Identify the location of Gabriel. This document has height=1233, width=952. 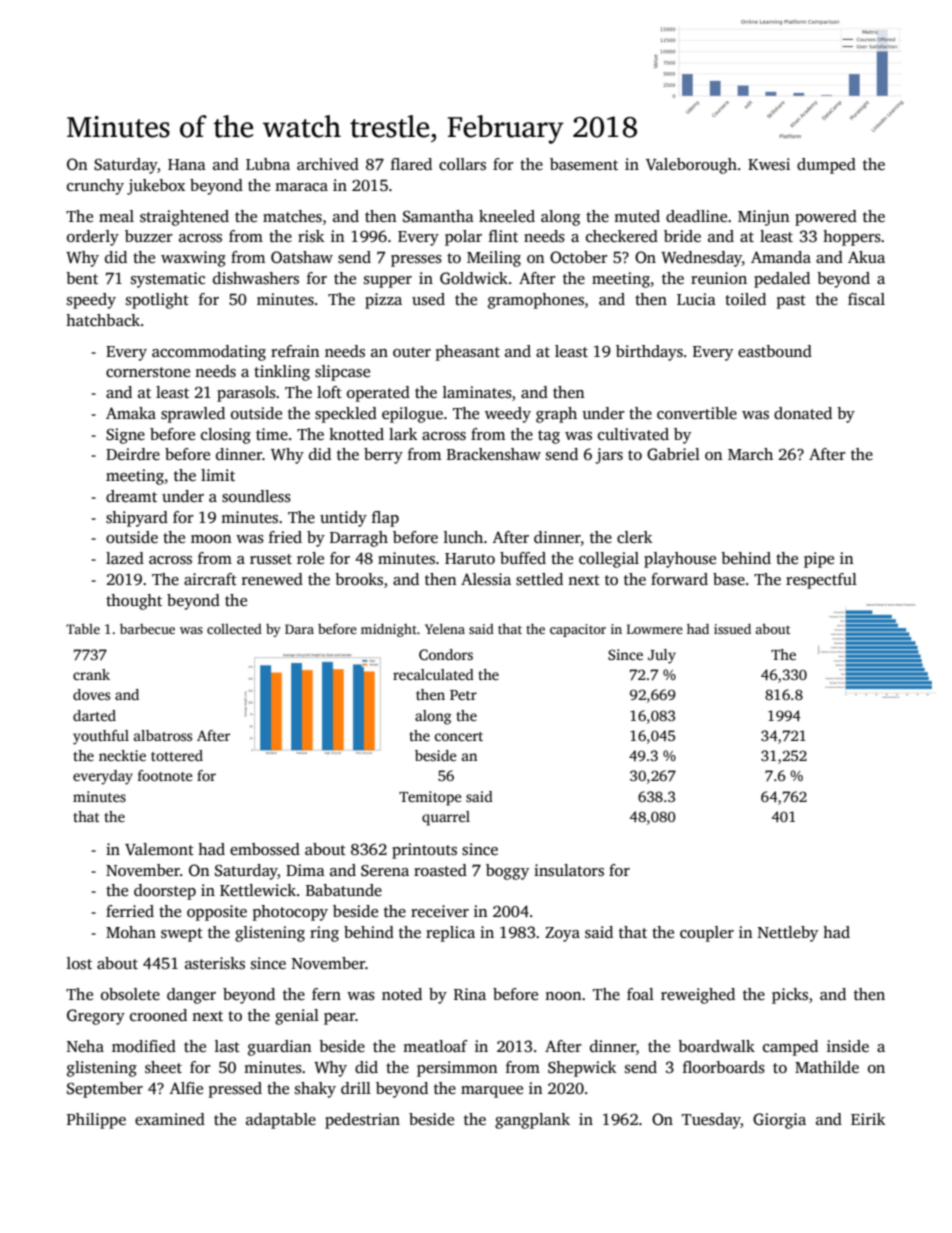
(673, 454).
